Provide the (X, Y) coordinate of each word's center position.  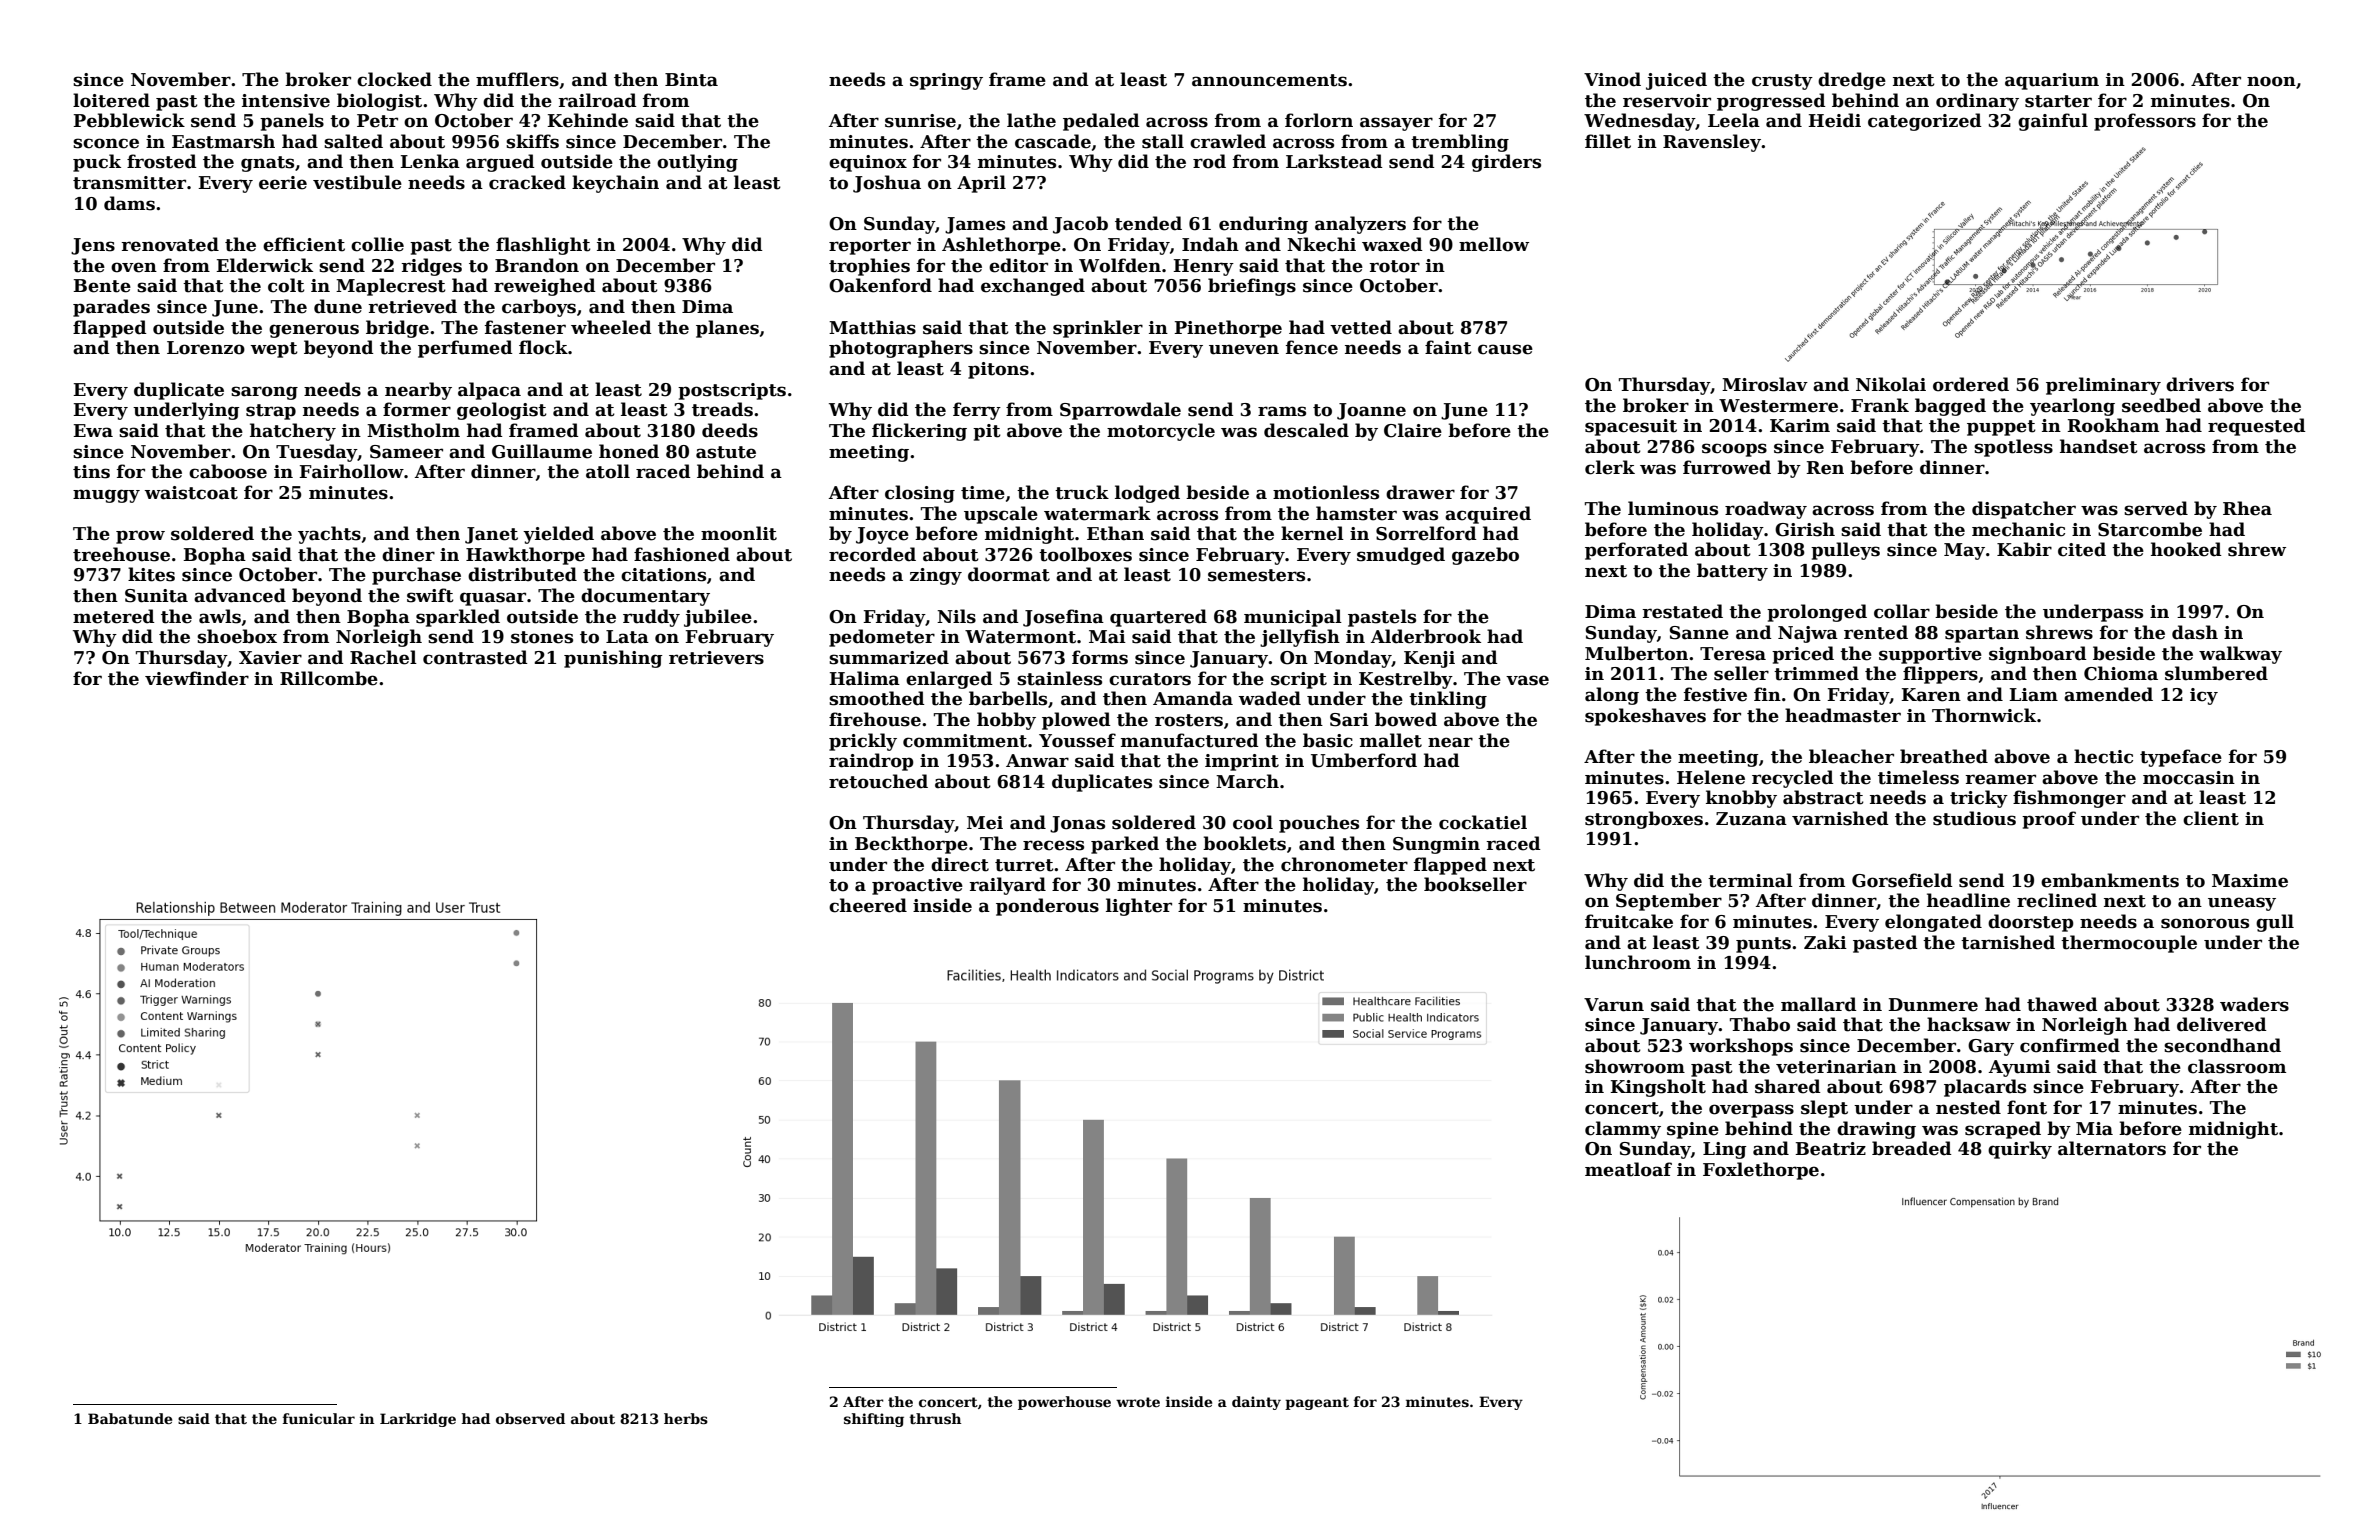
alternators (2112, 1148)
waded (1270, 698)
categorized (1925, 122)
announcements (1269, 80)
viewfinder (197, 678)
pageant (1317, 1403)
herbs (686, 1418)
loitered (111, 100)
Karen (1931, 695)
